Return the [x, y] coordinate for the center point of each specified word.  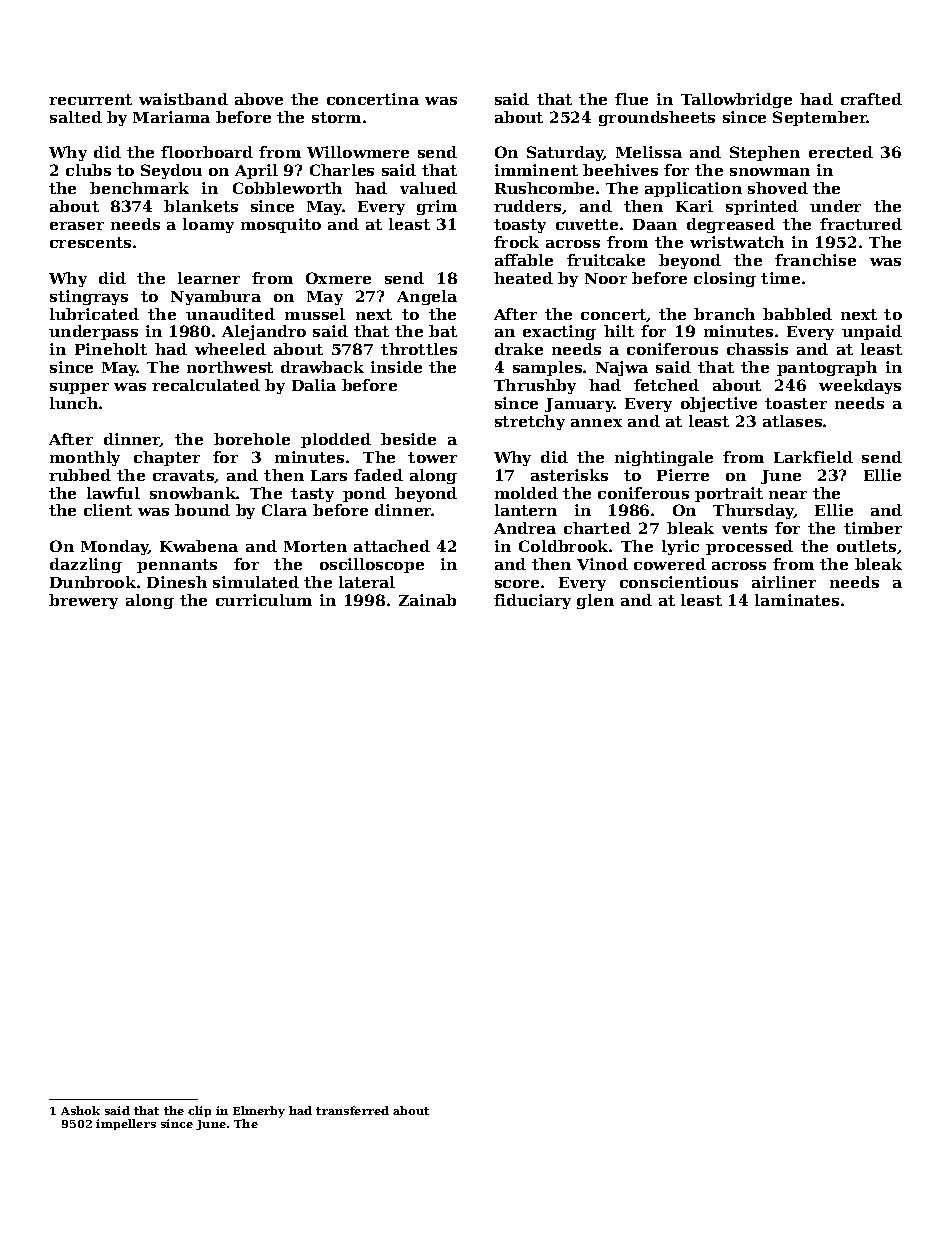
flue [631, 99]
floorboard [207, 152]
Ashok [80, 1110]
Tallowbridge [736, 100]
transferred [352, 1110]
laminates [797, 600]
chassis [757, 349]
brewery [83, 601]
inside [396, 367]
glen [595, 601]
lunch [74, 403]
